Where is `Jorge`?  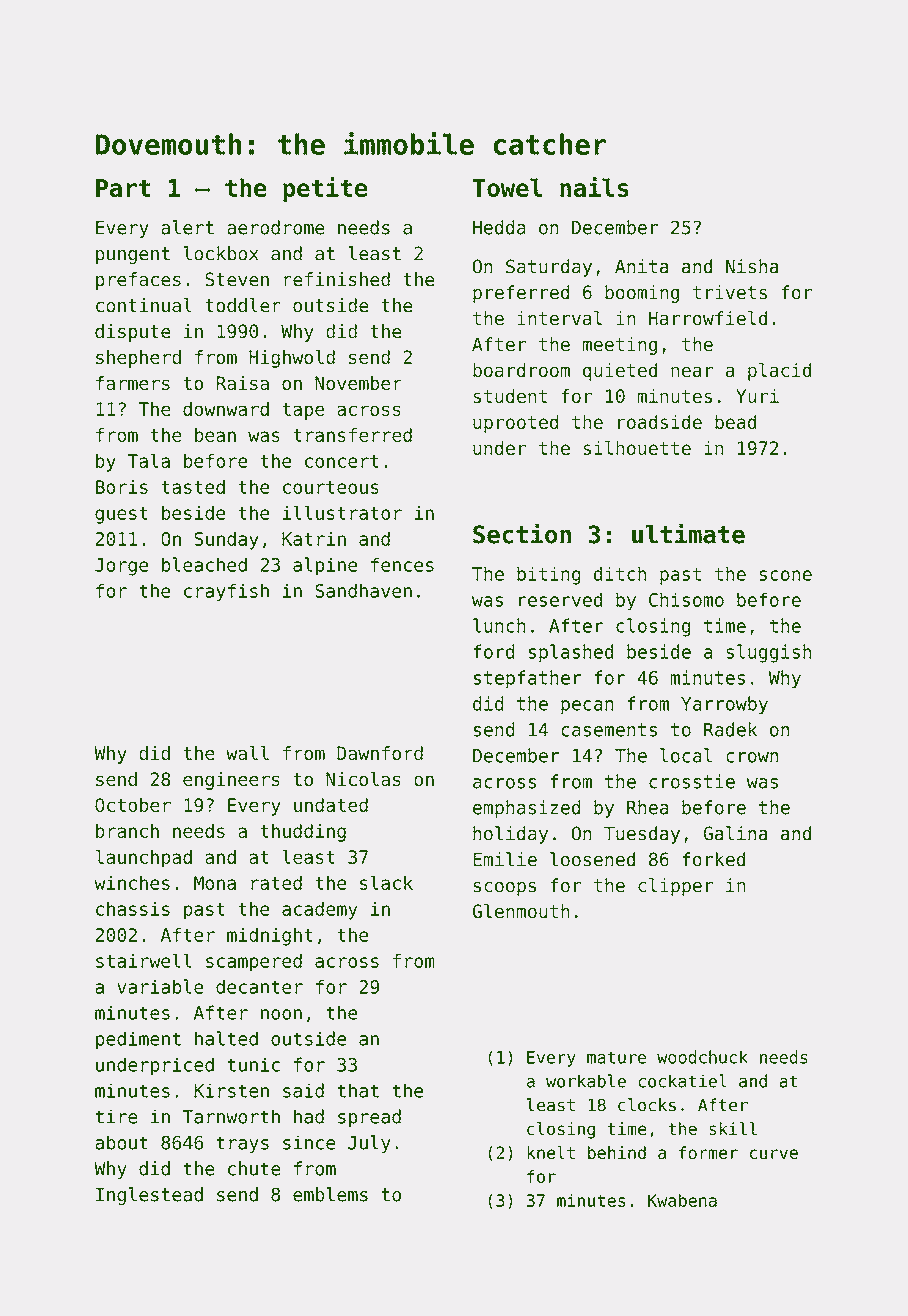 Jorge is located at coordinates (122, 567).
